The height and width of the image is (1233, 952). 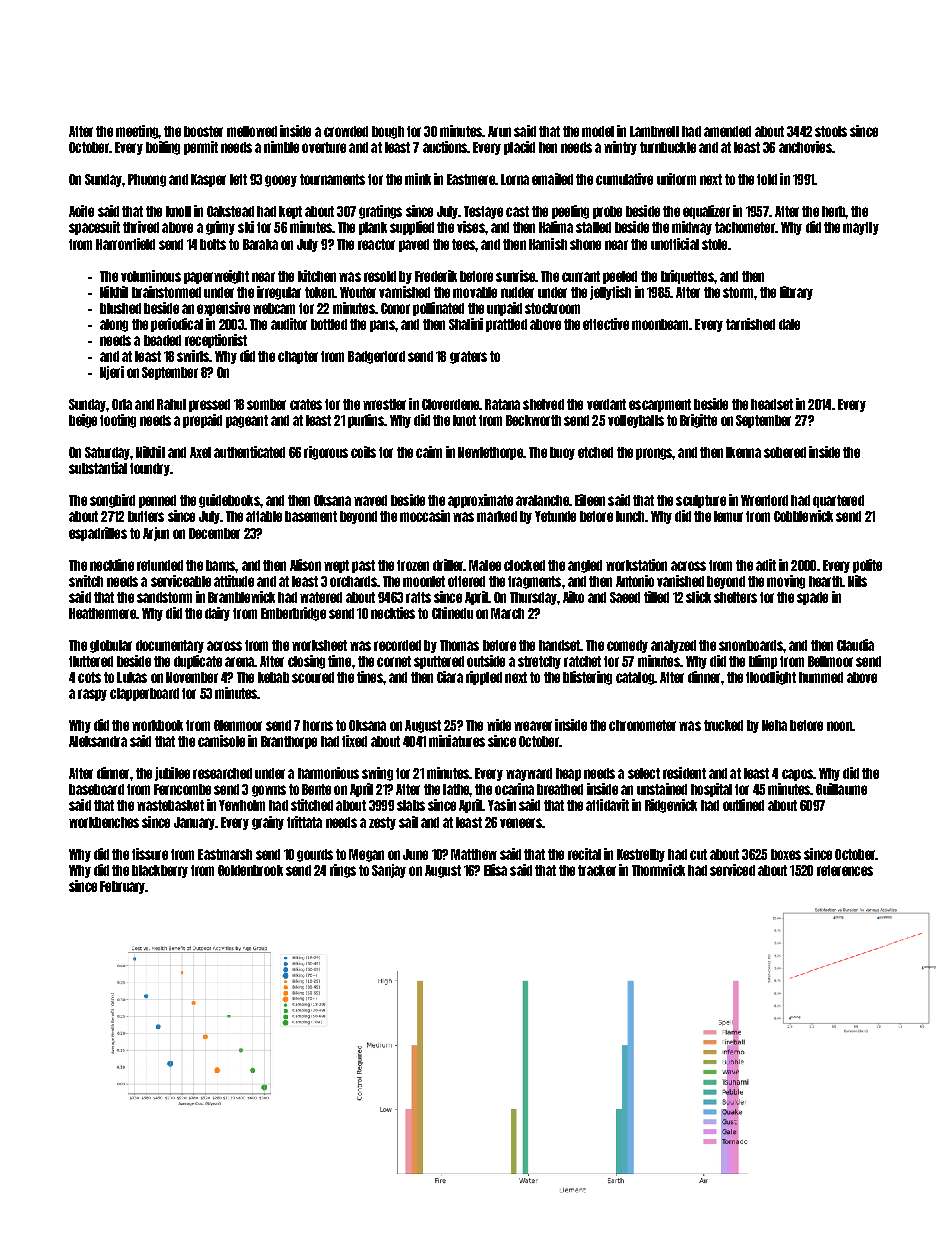 I want to click on bough, so click(x=388, y=132).
